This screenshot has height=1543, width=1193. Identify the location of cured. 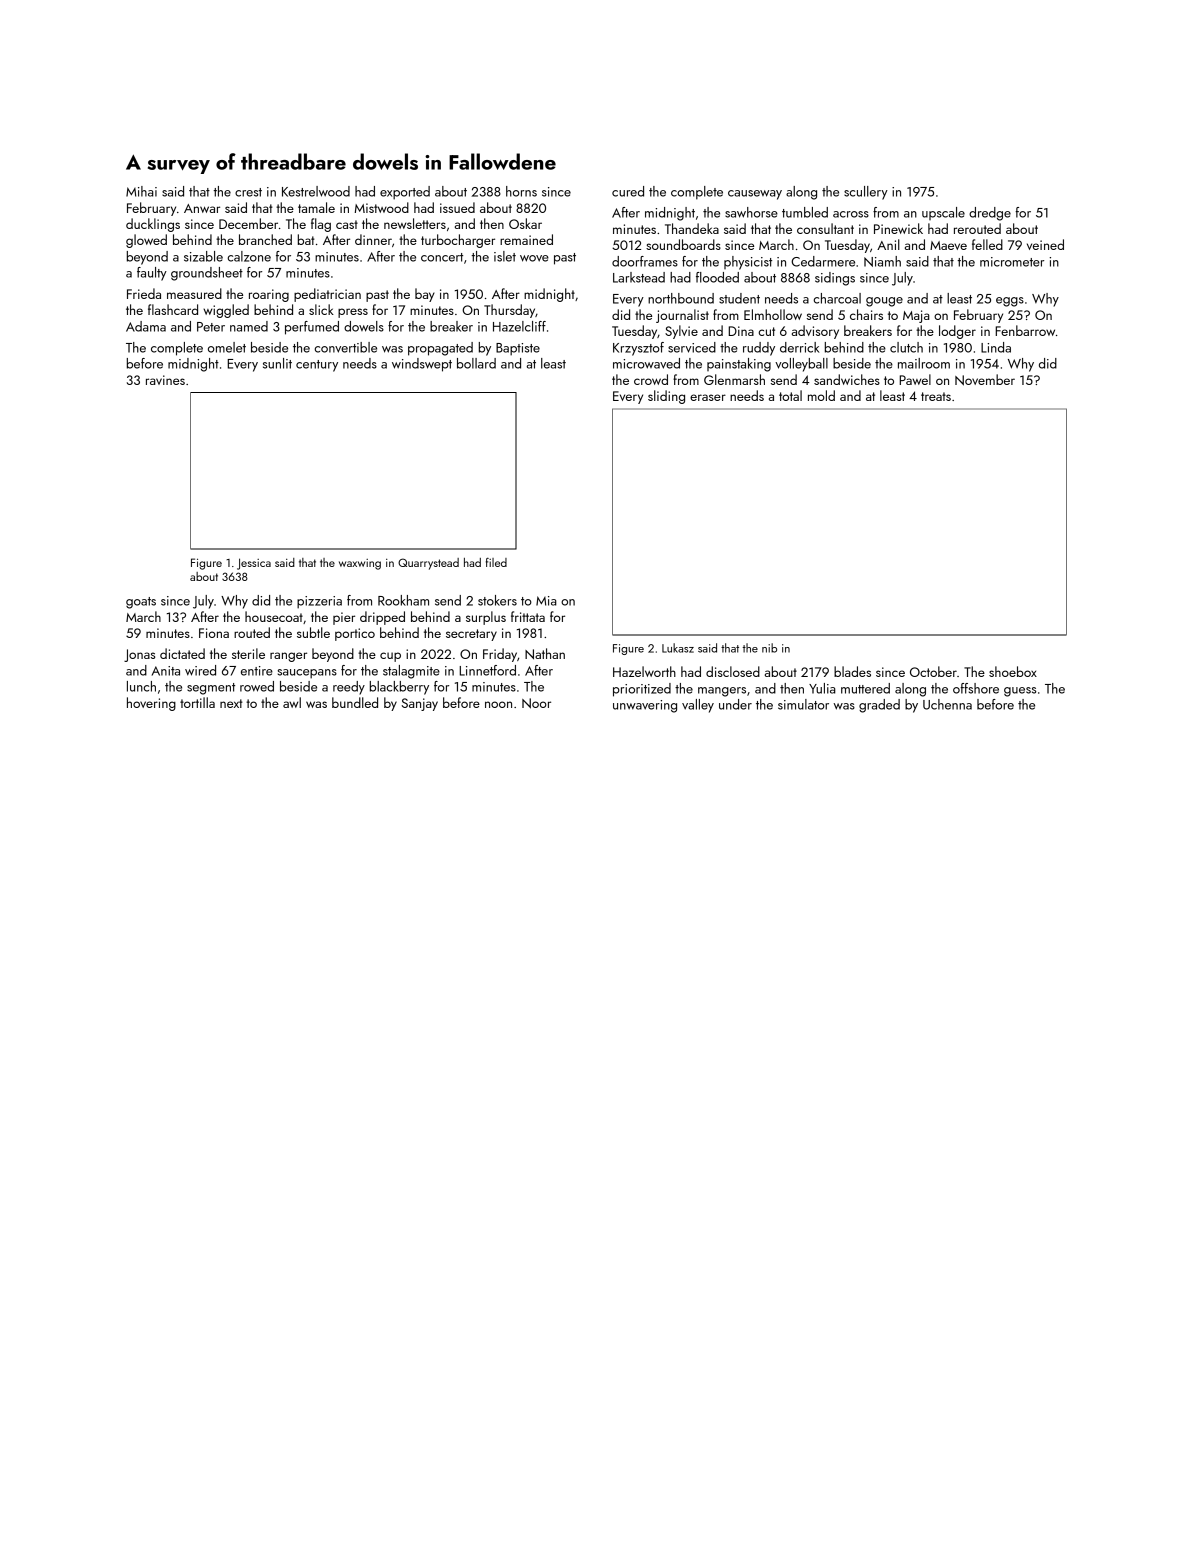
(628, 191).
